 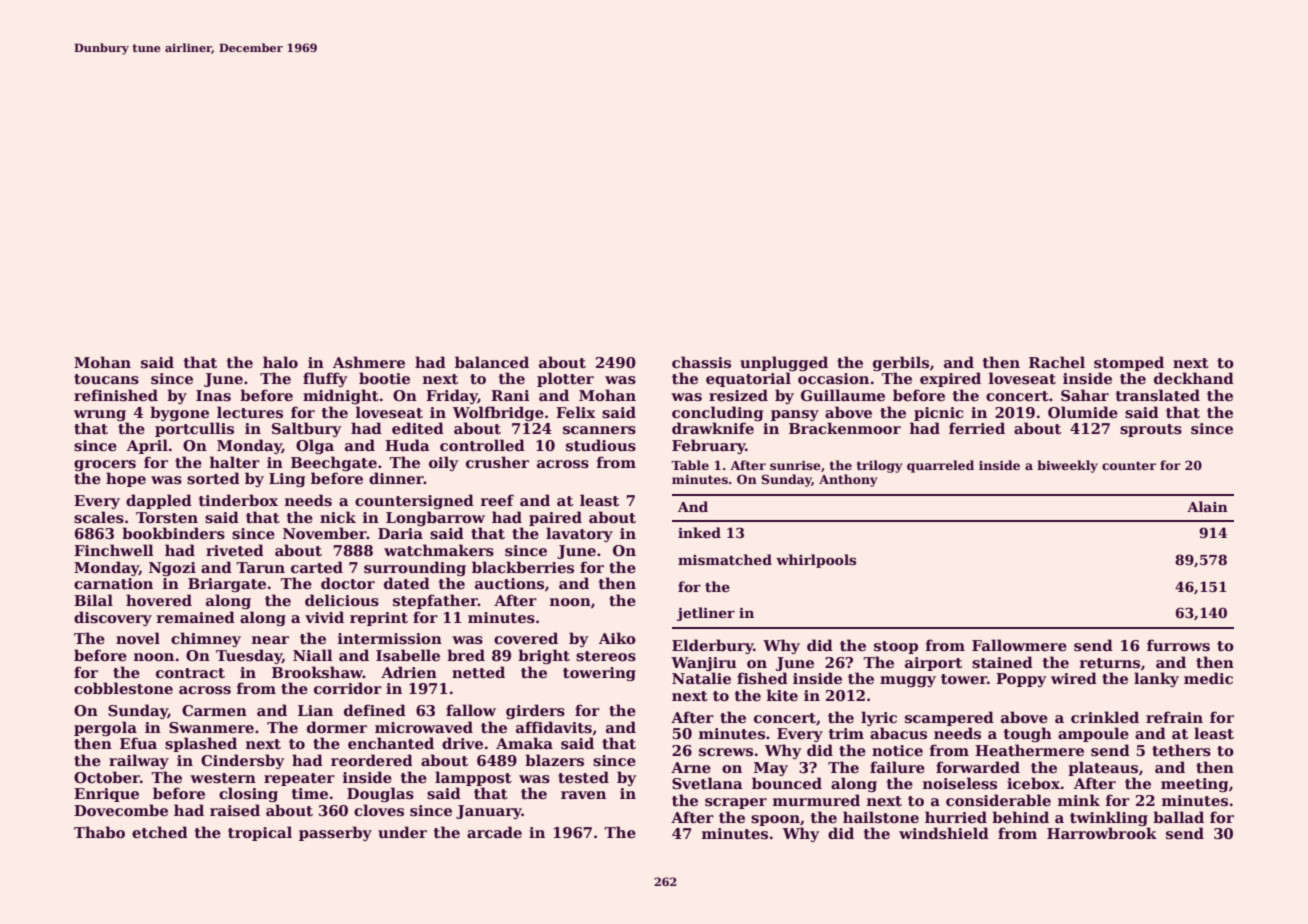 I want to click on behind, so click(x=1020, y=817).
